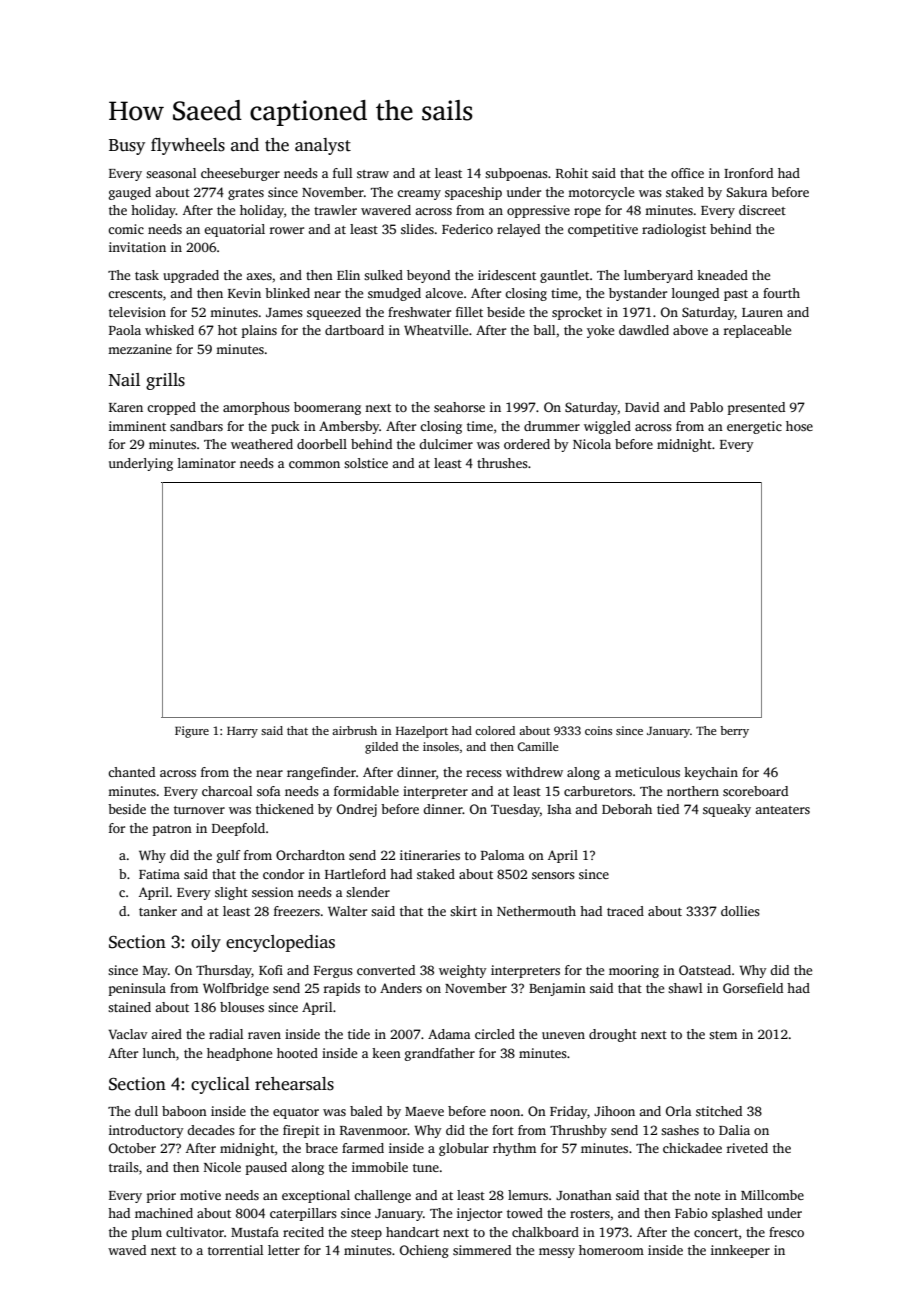 Image resolution: width=924 pixels, height=1308 pixels. Describe the element at coordinates (323, 146) in the document. I see `analyst` at that location.
